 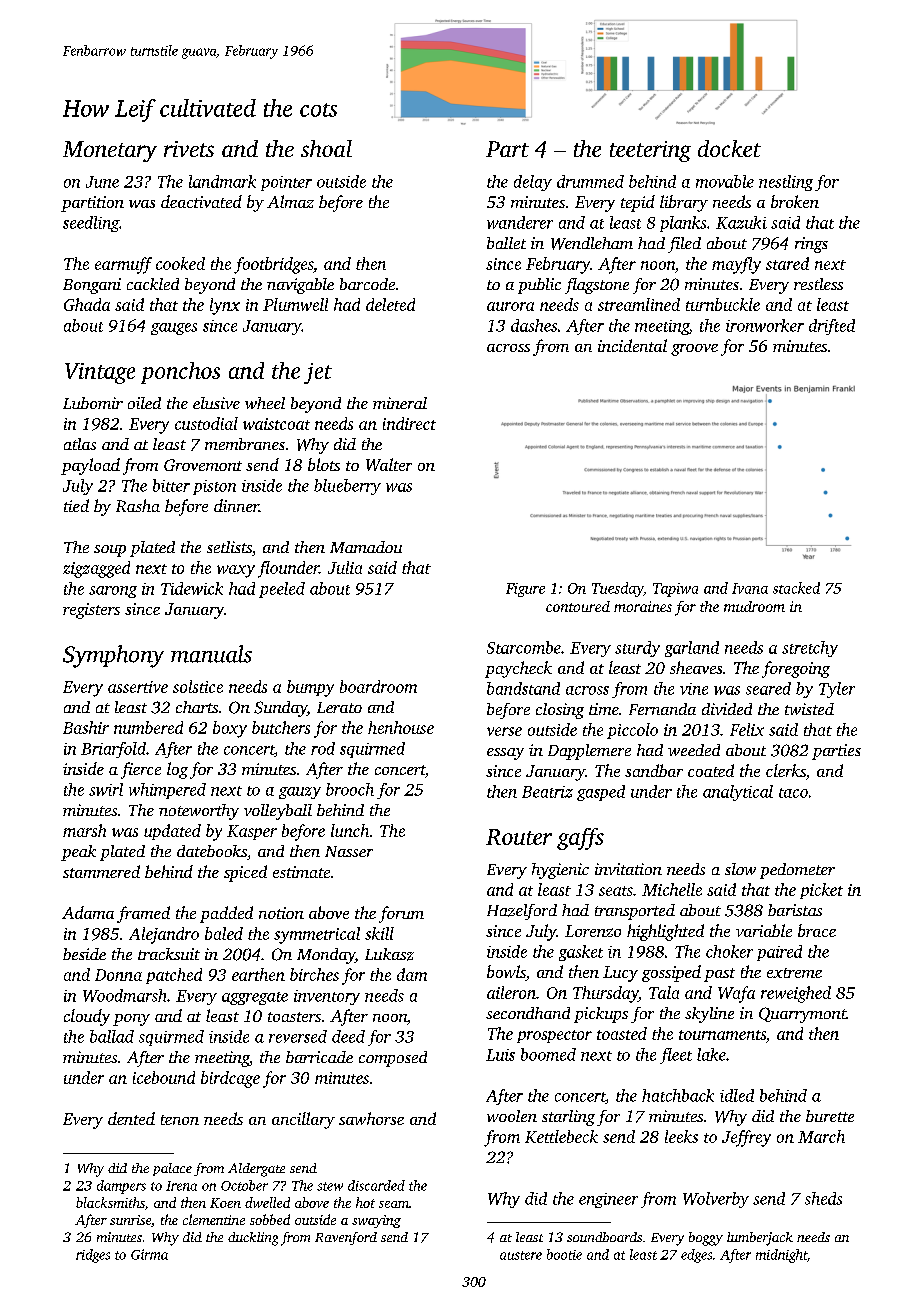 What do you see at coordinates (409, 423) in the page?
I see `indirect` at bounding box center [409, 423].
